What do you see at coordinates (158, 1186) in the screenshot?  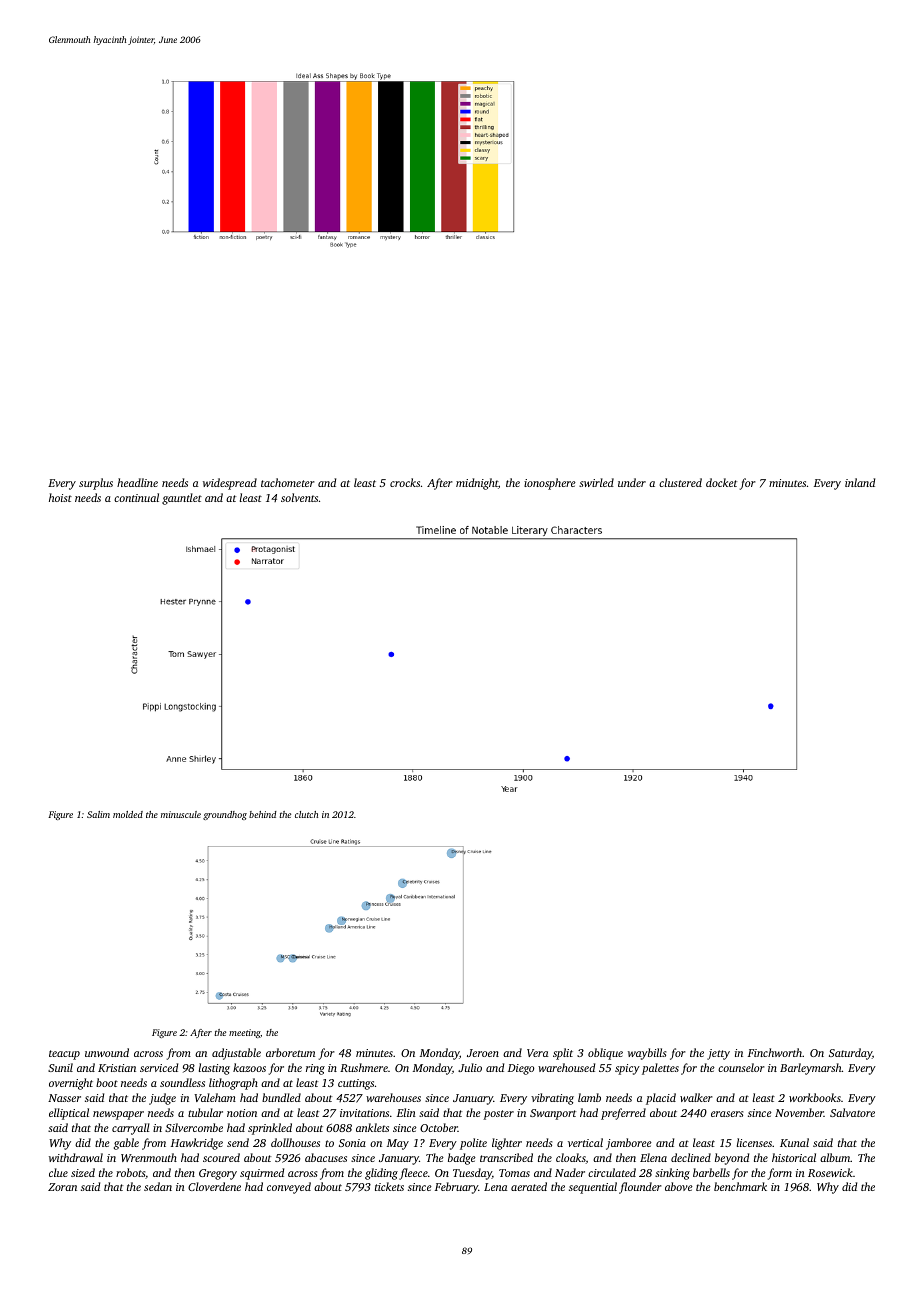 I see `sedan` at bounding box center [158, 1186].
